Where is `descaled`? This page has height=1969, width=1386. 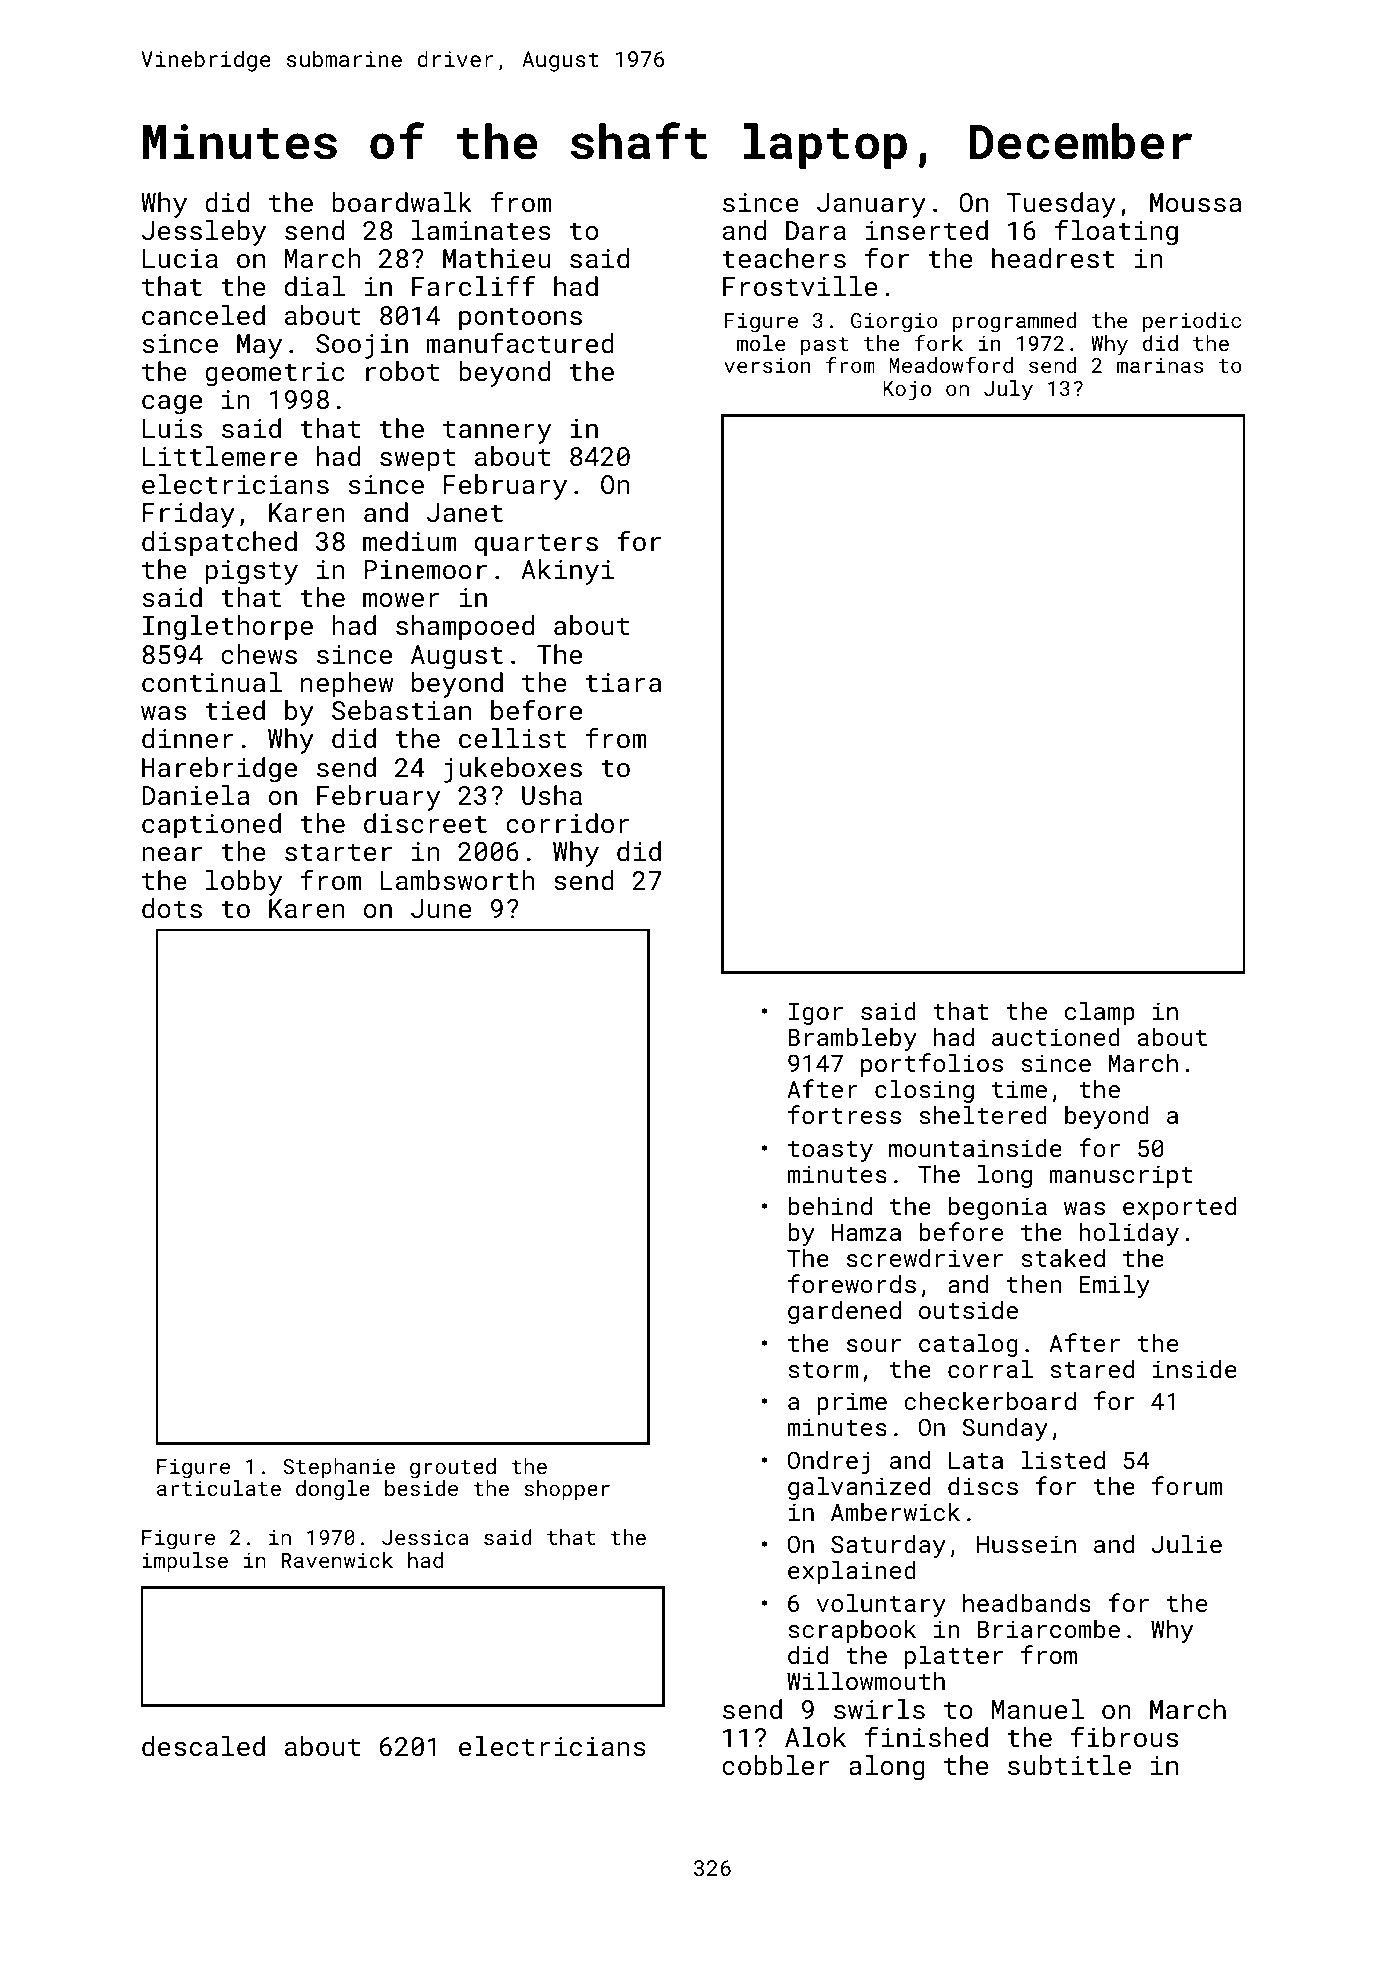
descaled is located at coordinates (203, 1746).
